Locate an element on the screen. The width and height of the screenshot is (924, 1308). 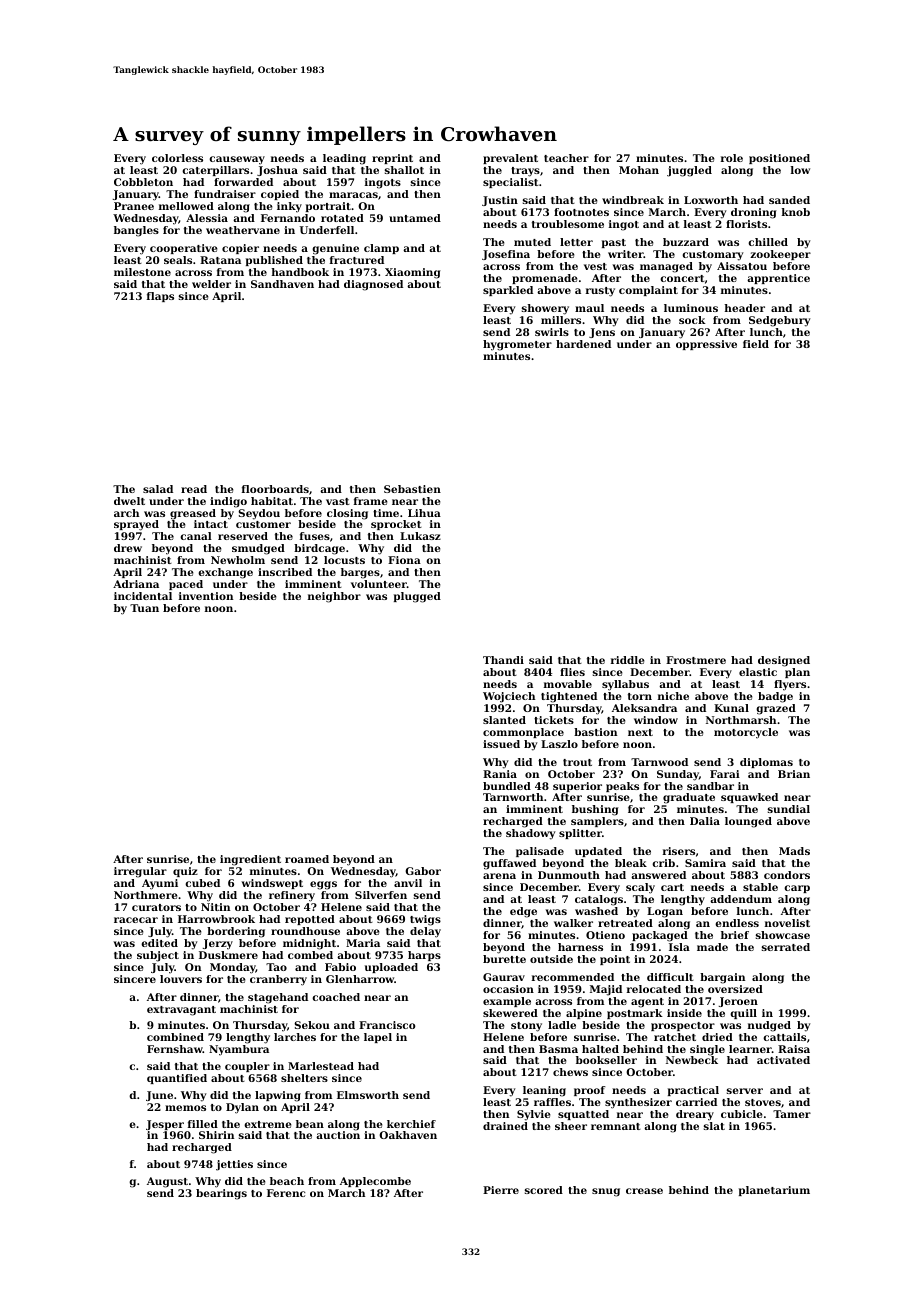
twigs is located at coordinates (425, 920).
